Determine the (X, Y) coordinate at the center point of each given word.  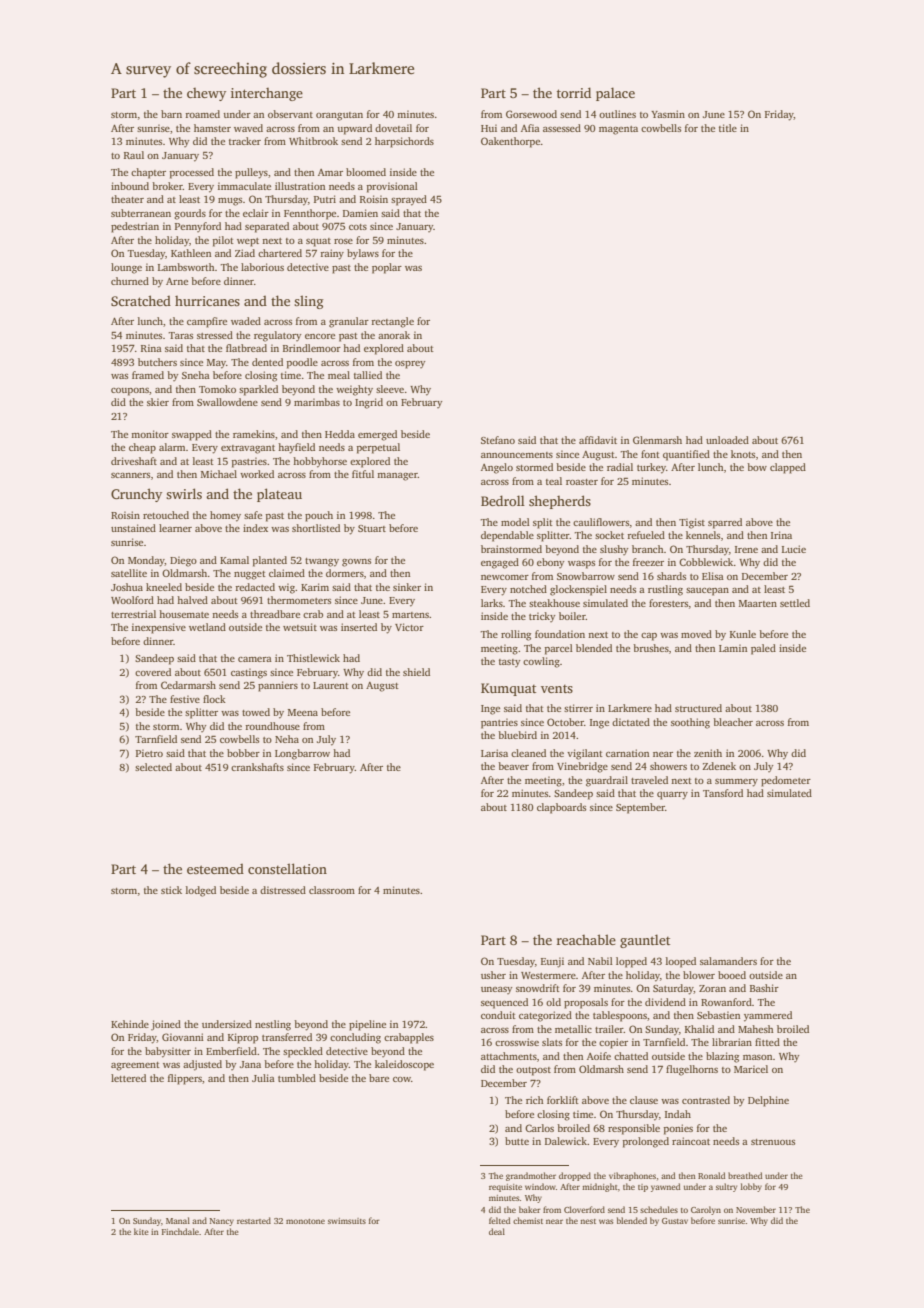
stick (171, 890)
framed (148, 375)
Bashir (764, 988)
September (640, 808)
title (728, 128)
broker (167, 186)
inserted (359, 627)
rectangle (393, 322)
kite (141, 1231)
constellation (287, 868)
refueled (646, 535)
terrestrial (133, 614)
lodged (201, 891)
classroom (332, 890)
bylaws (363, 254)
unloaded (727, 440)
